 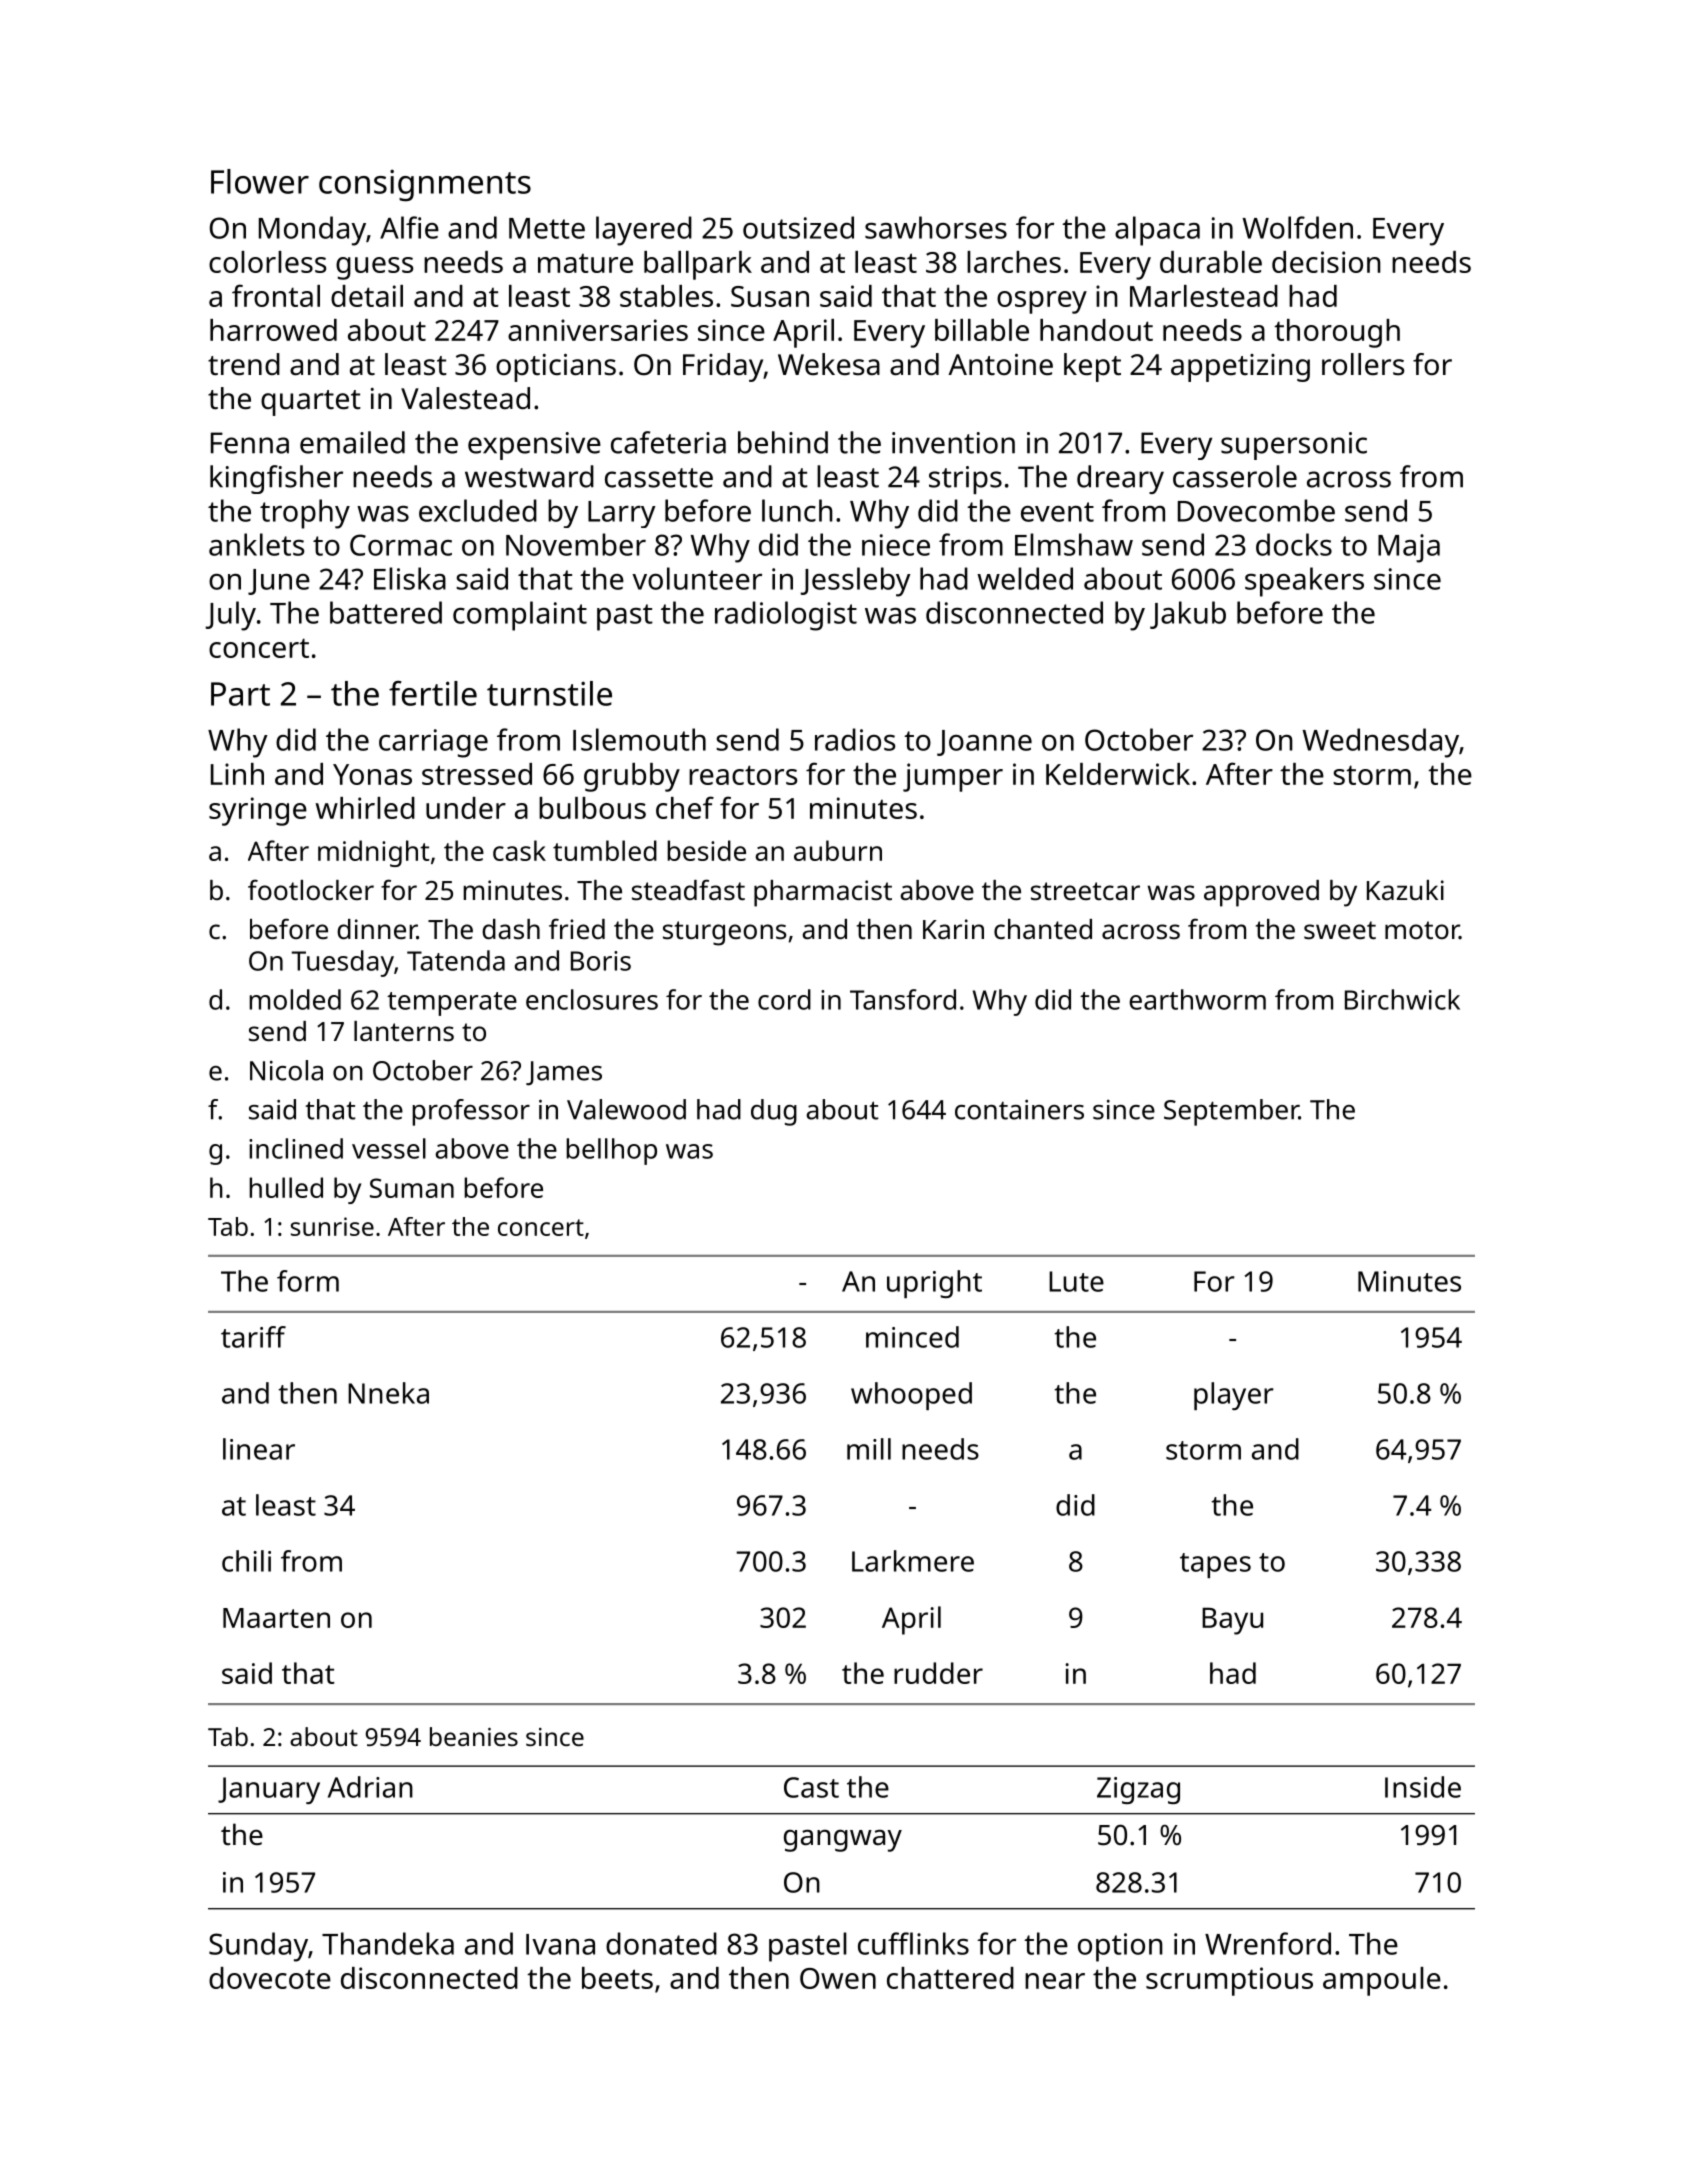 What do you see at coordinates (1231, 1112) in the page?
I see `September` at bounding box center [1231, 1112].
